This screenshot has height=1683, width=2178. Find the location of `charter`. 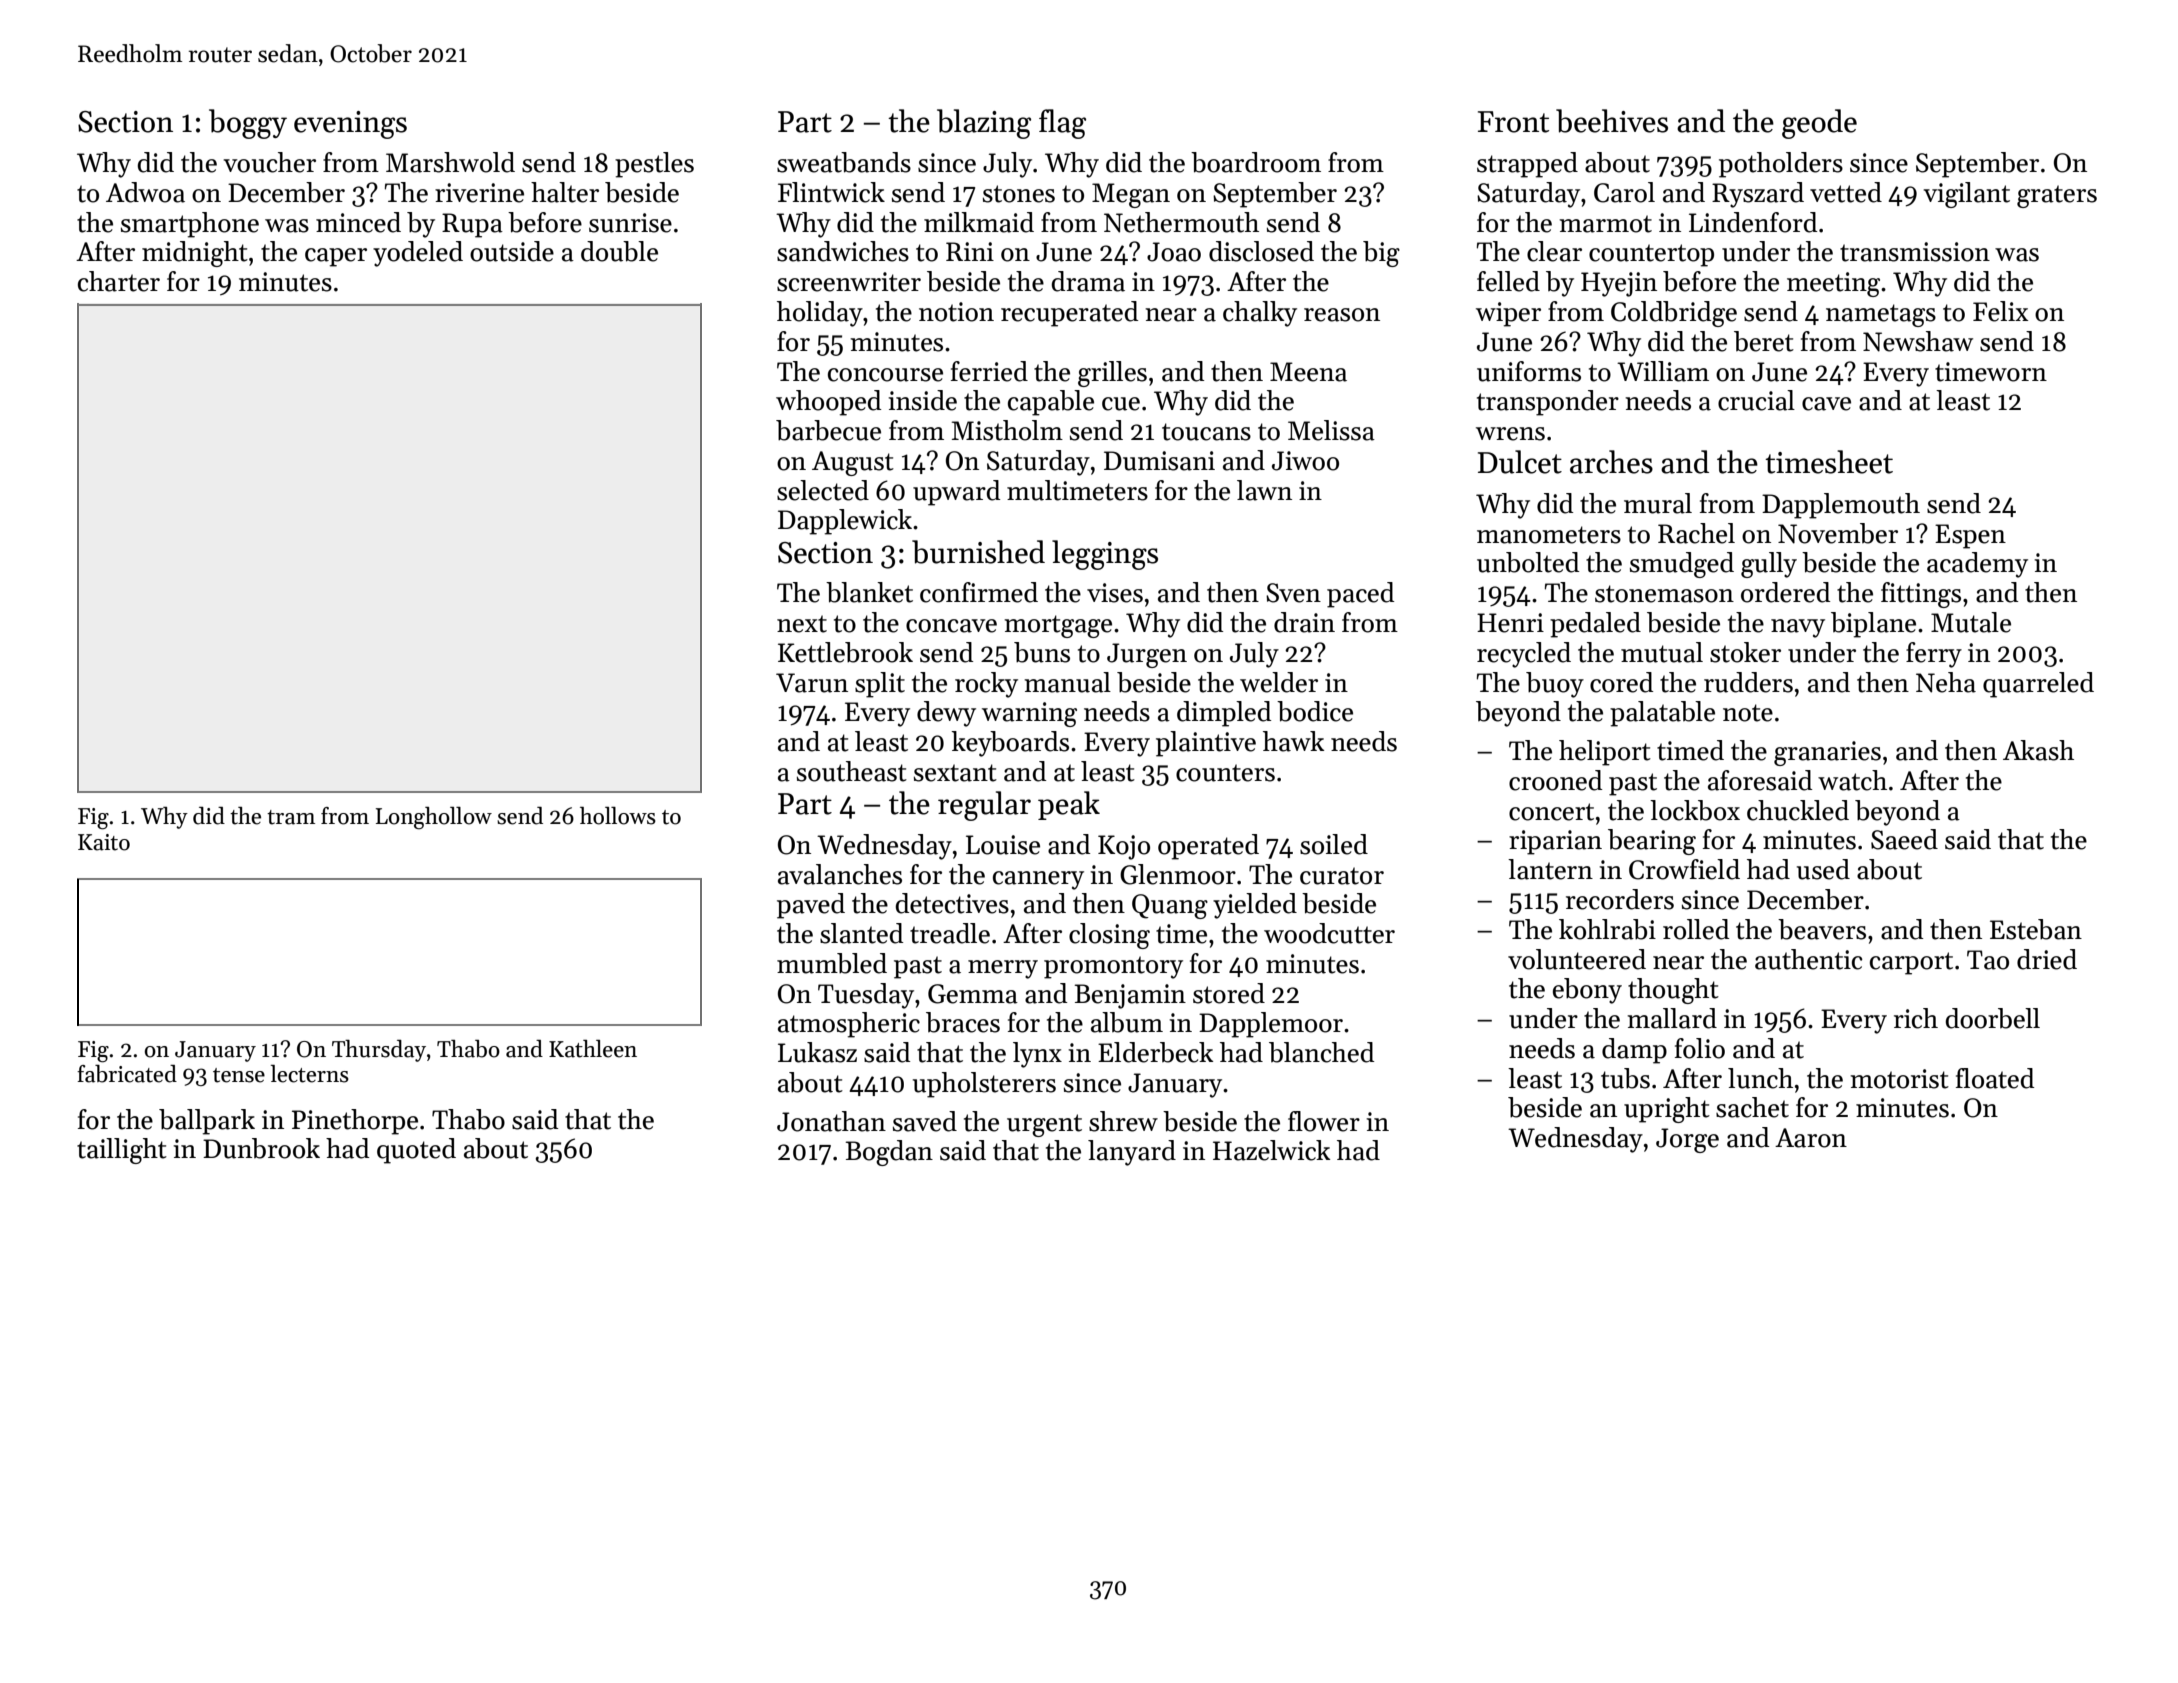

charter is located at coordinates (119, 281).
